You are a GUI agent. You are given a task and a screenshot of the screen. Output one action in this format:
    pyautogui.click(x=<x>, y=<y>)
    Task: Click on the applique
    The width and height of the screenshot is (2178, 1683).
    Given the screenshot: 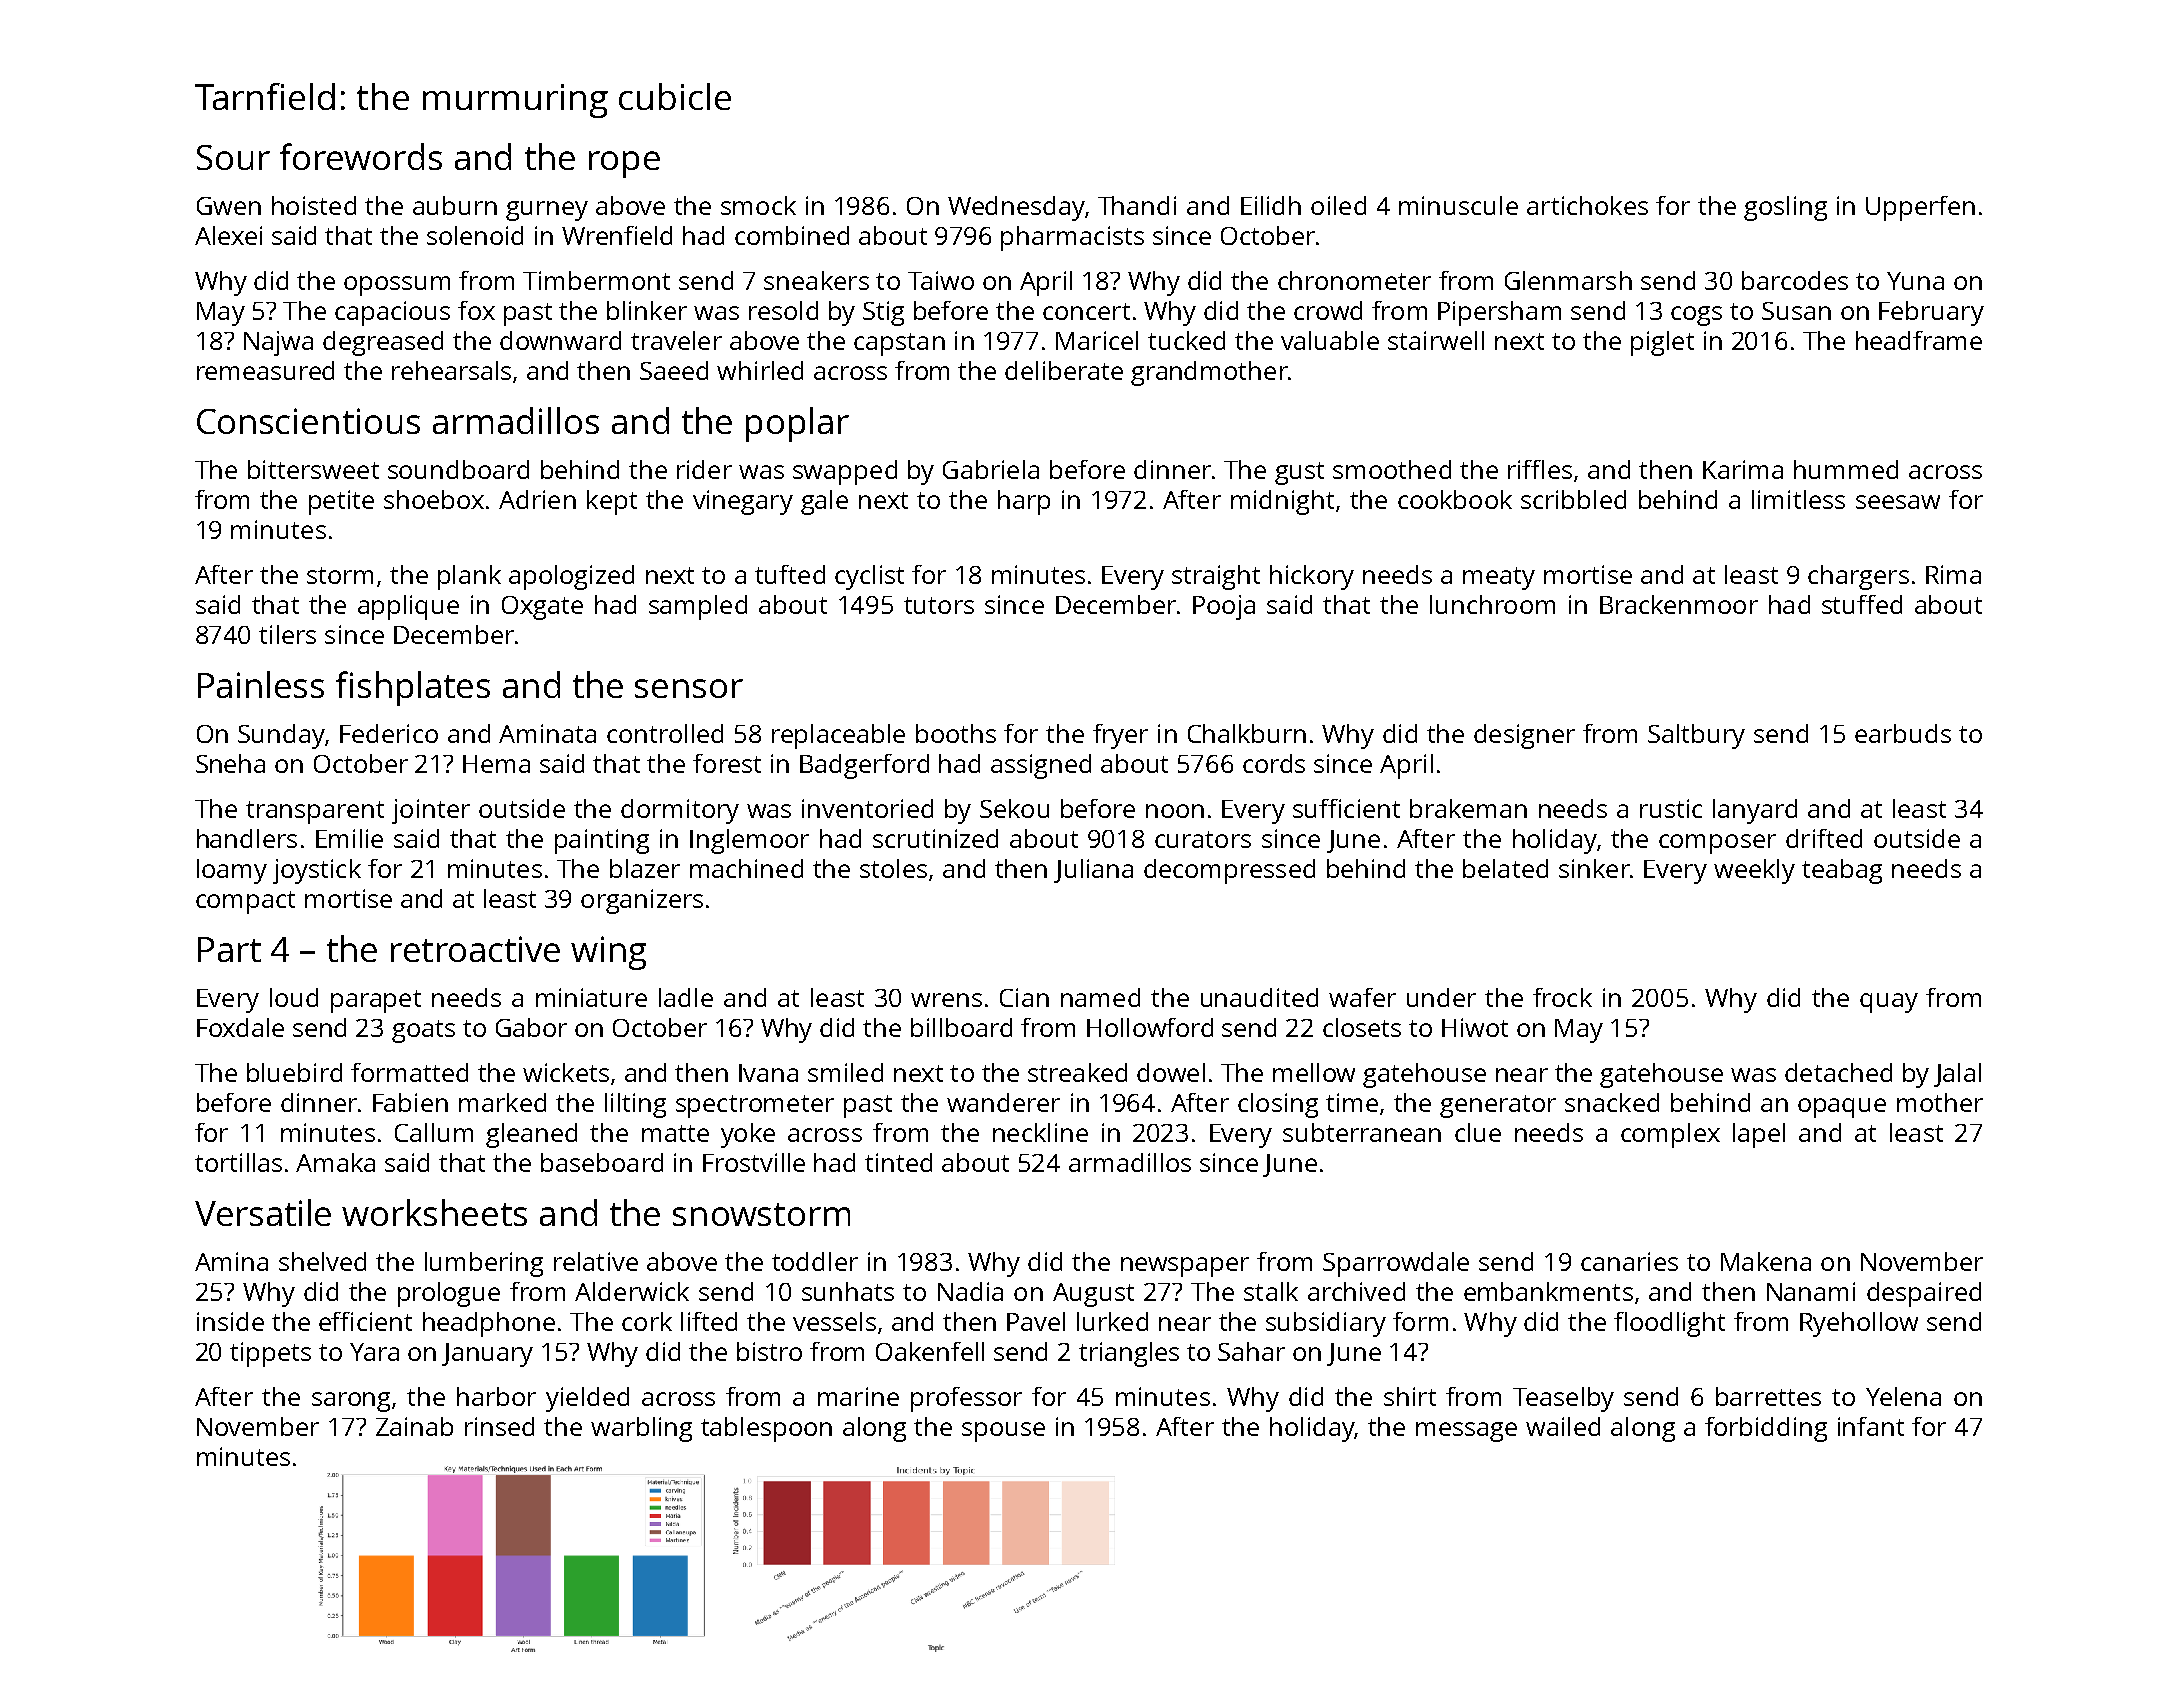 What is the action you would take?
    pyautogui.click(x=408, y=607)
